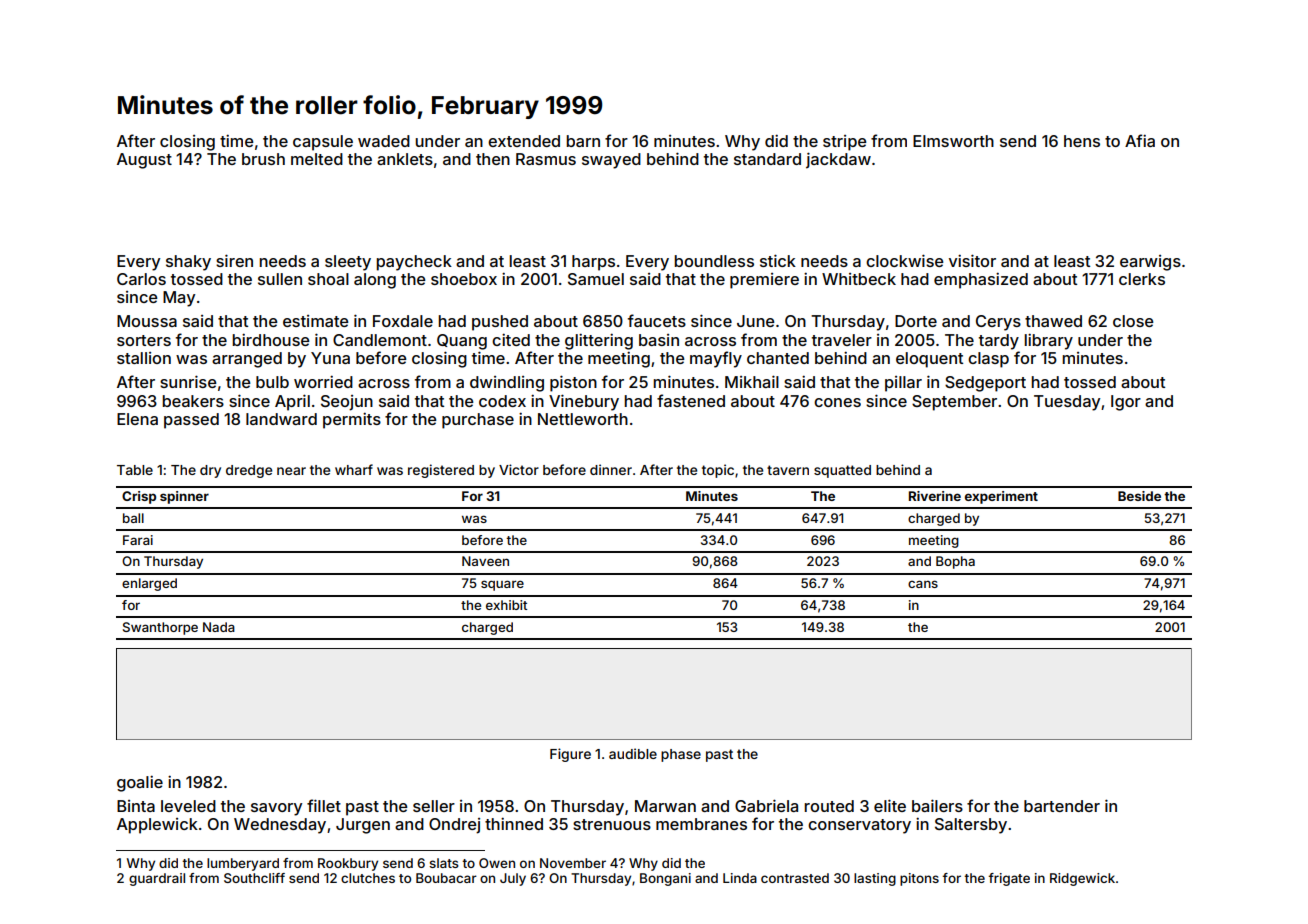  What do you see at coordinates (280, 279) in the screenshot?
I see `sullen` at bounding box center [280, 279].
